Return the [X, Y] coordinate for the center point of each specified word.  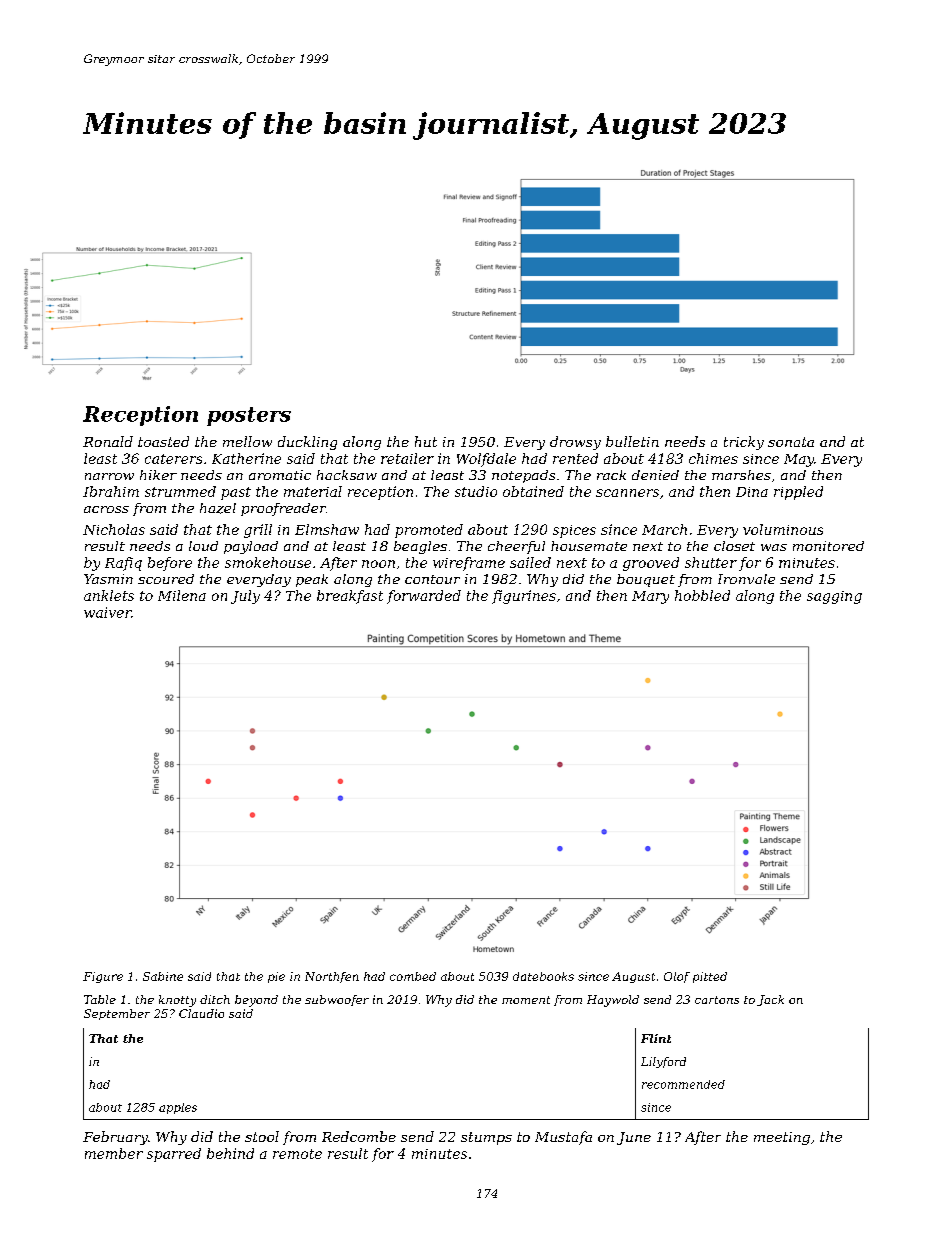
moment [526, 1000]
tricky [744, 443]
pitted [710, 977]
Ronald [108, 441]
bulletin [632, 441]
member [114, 1153]
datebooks [543, 976]
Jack [770, 1000]
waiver [107, 612]
